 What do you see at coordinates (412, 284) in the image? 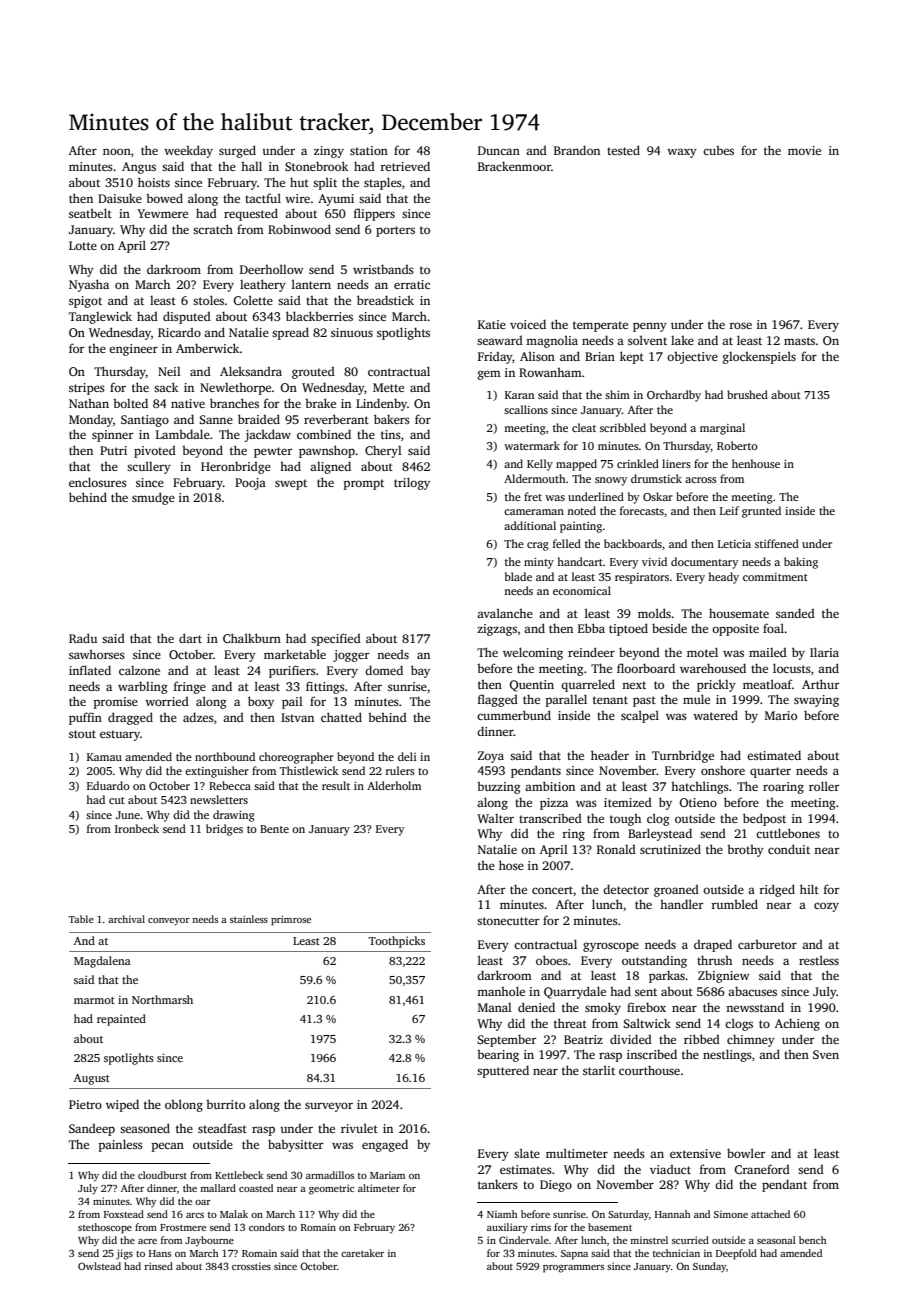
I see `erratic` at bounding box center [412, 284].
